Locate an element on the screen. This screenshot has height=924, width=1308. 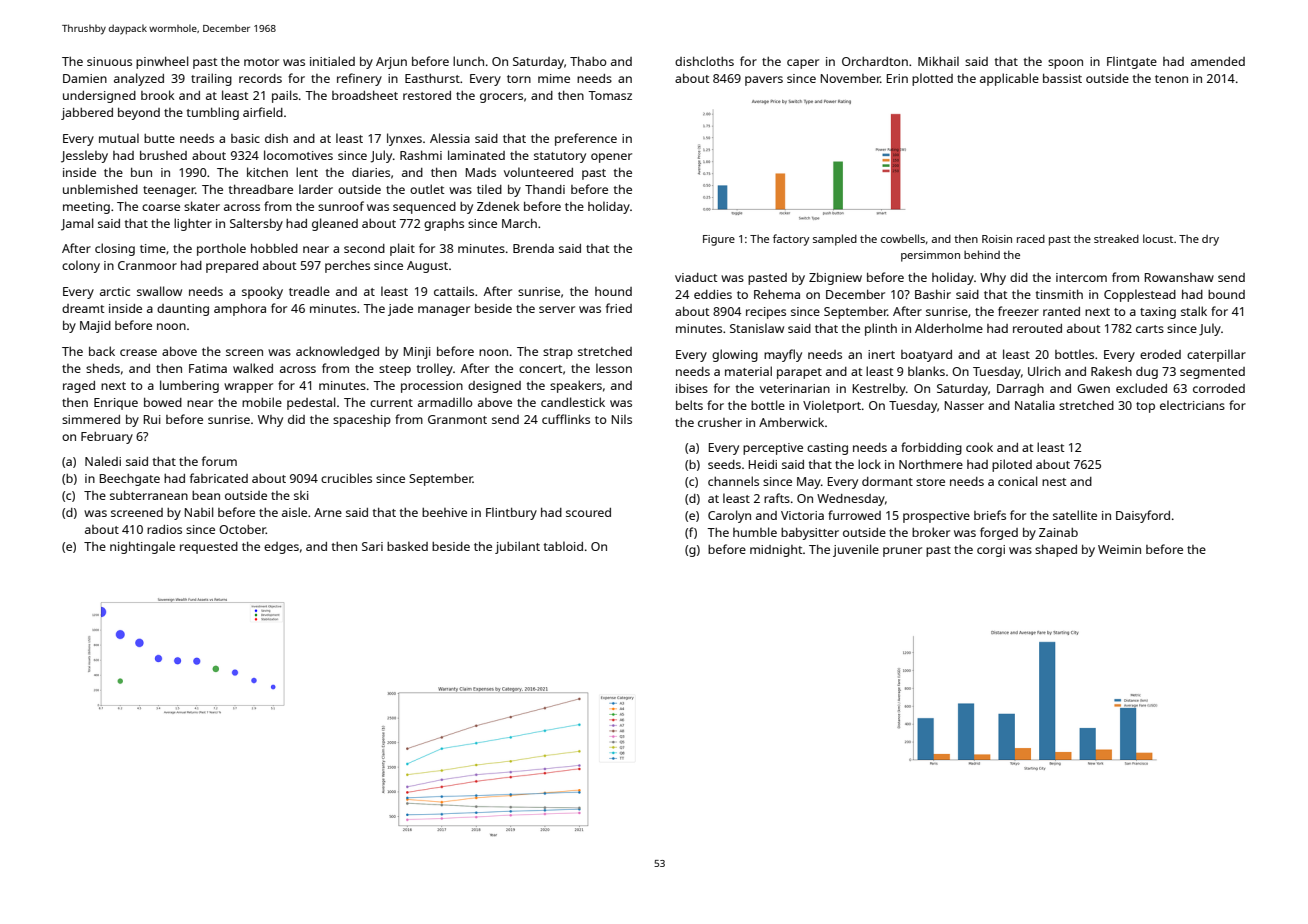
simmered is located at coordinates (91, 419).
